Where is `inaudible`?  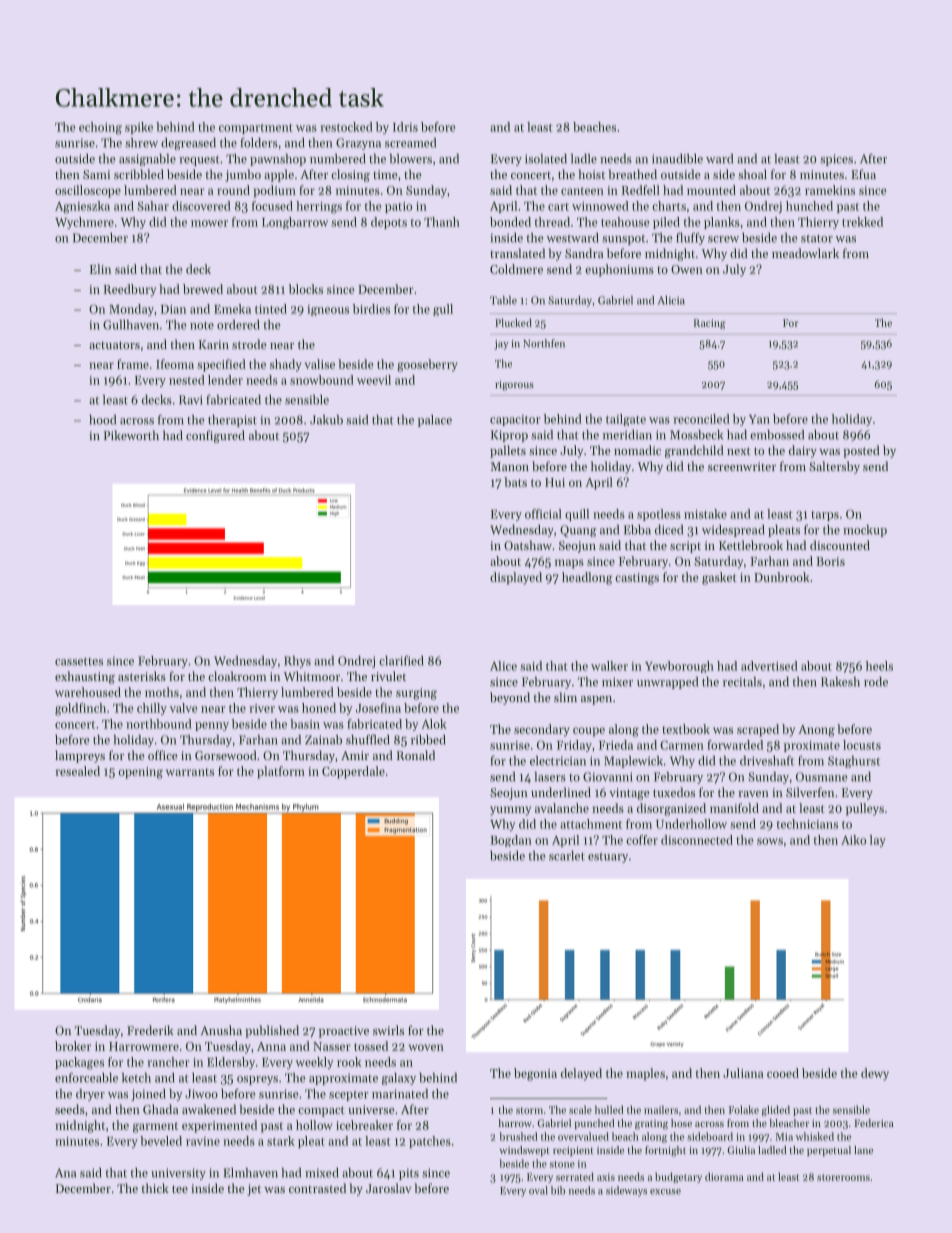
inaudible is located at coordinates (677, 159).
